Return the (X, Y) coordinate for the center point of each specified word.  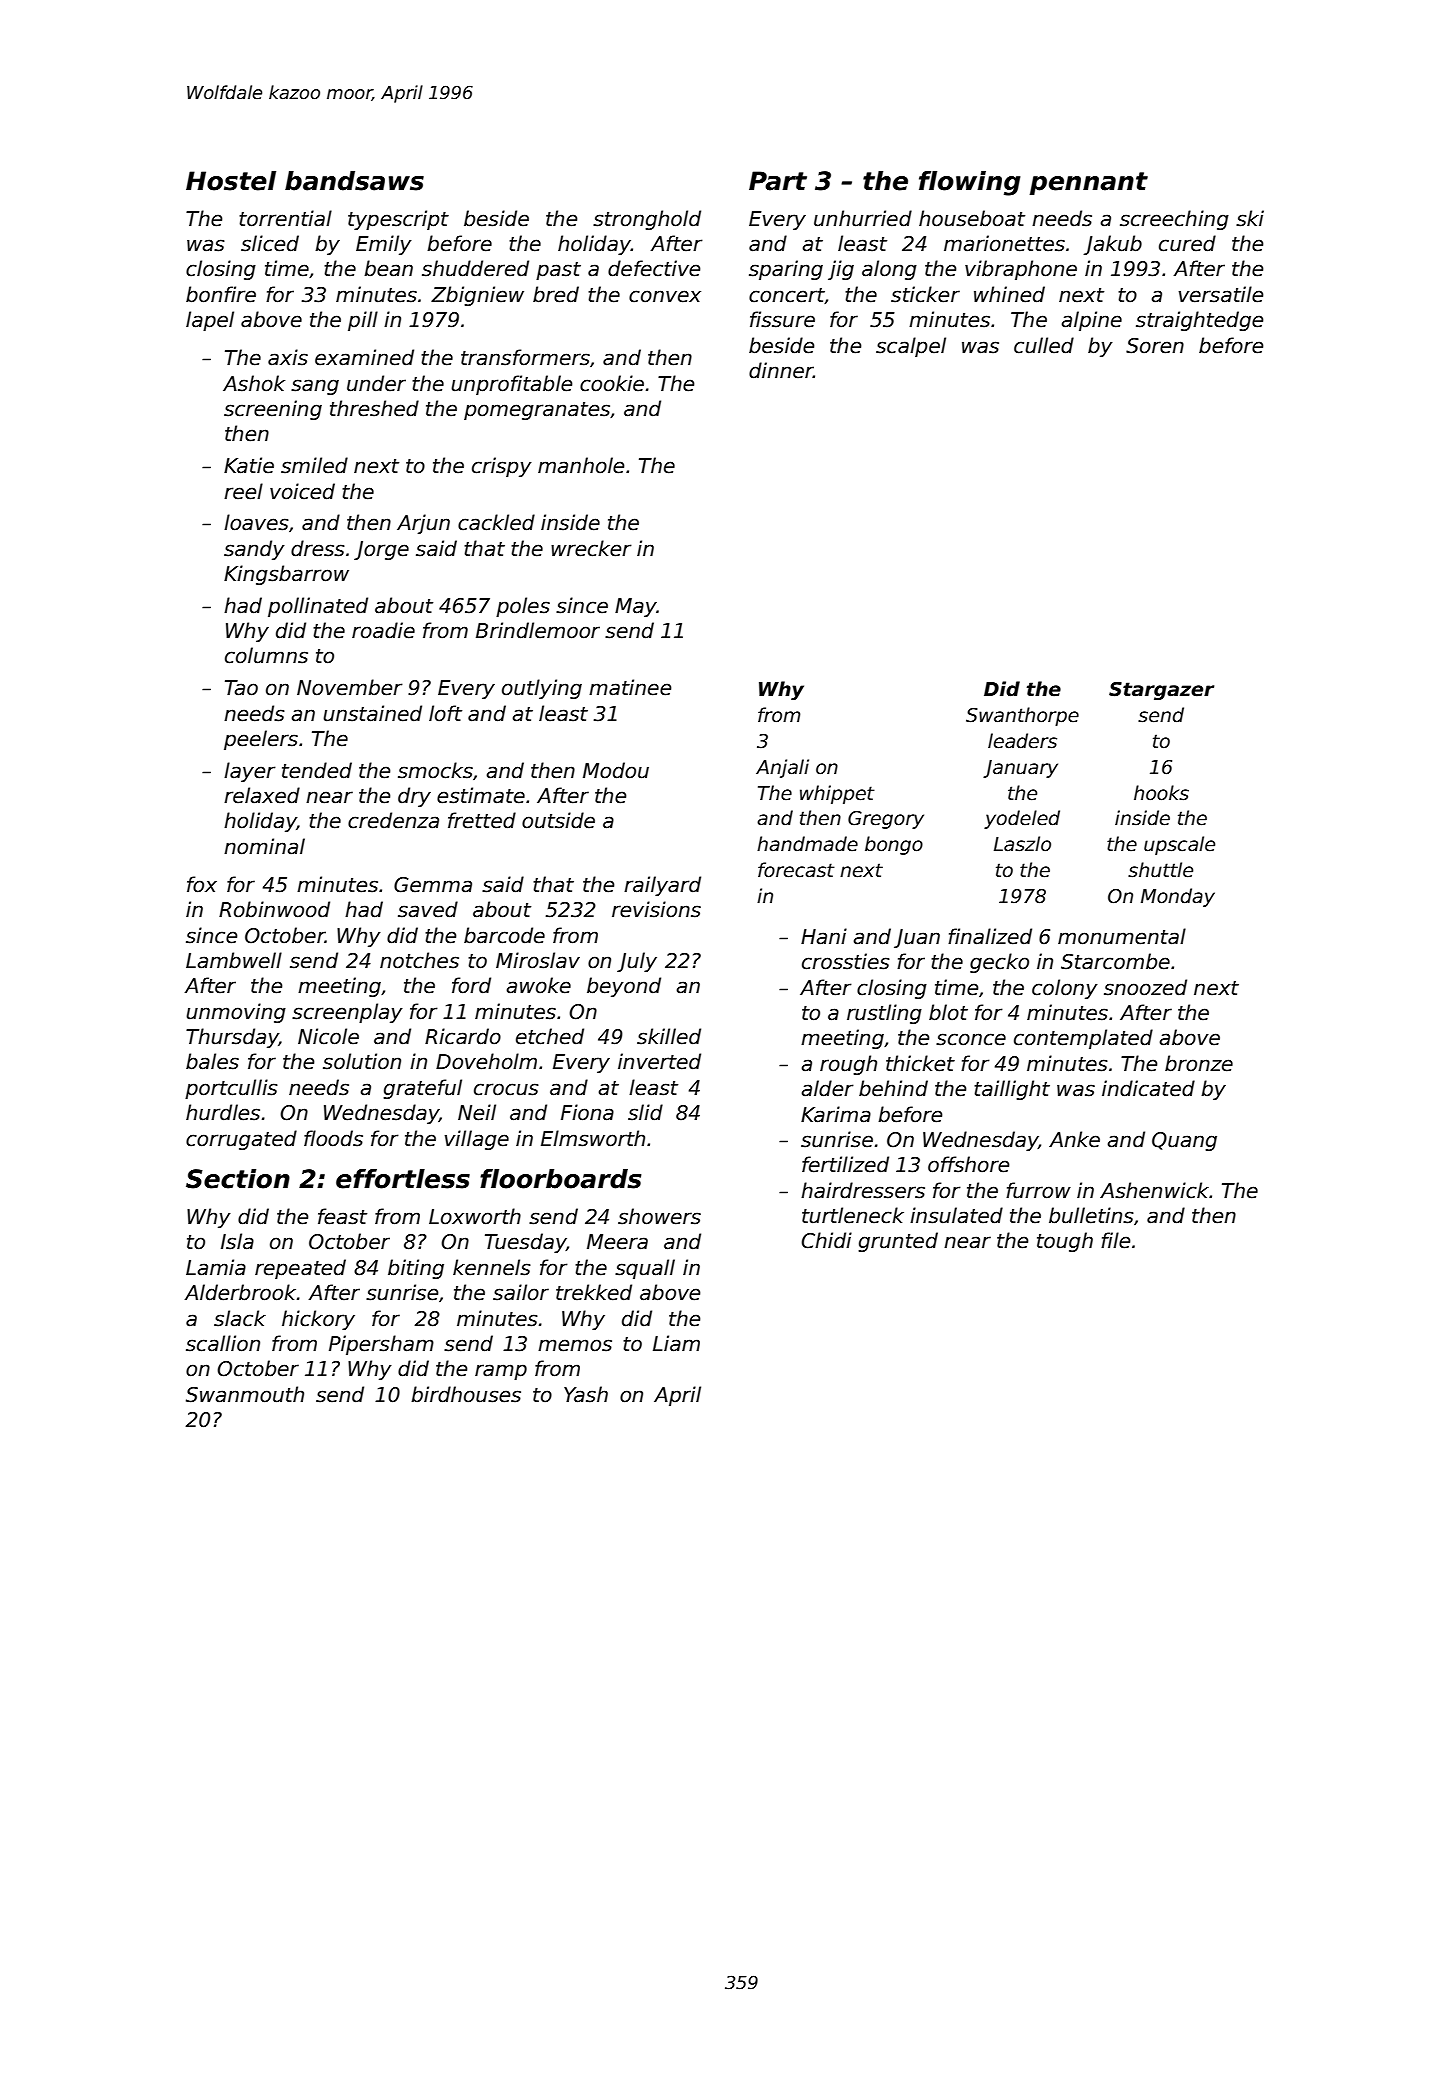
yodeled (1022, 819)
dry (414, 797)
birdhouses (466, 1394)
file (1115, 1240)
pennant (1089, 183)
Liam (676, 1343)
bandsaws (354, 181)
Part (778, 181)
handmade (807, 844)
